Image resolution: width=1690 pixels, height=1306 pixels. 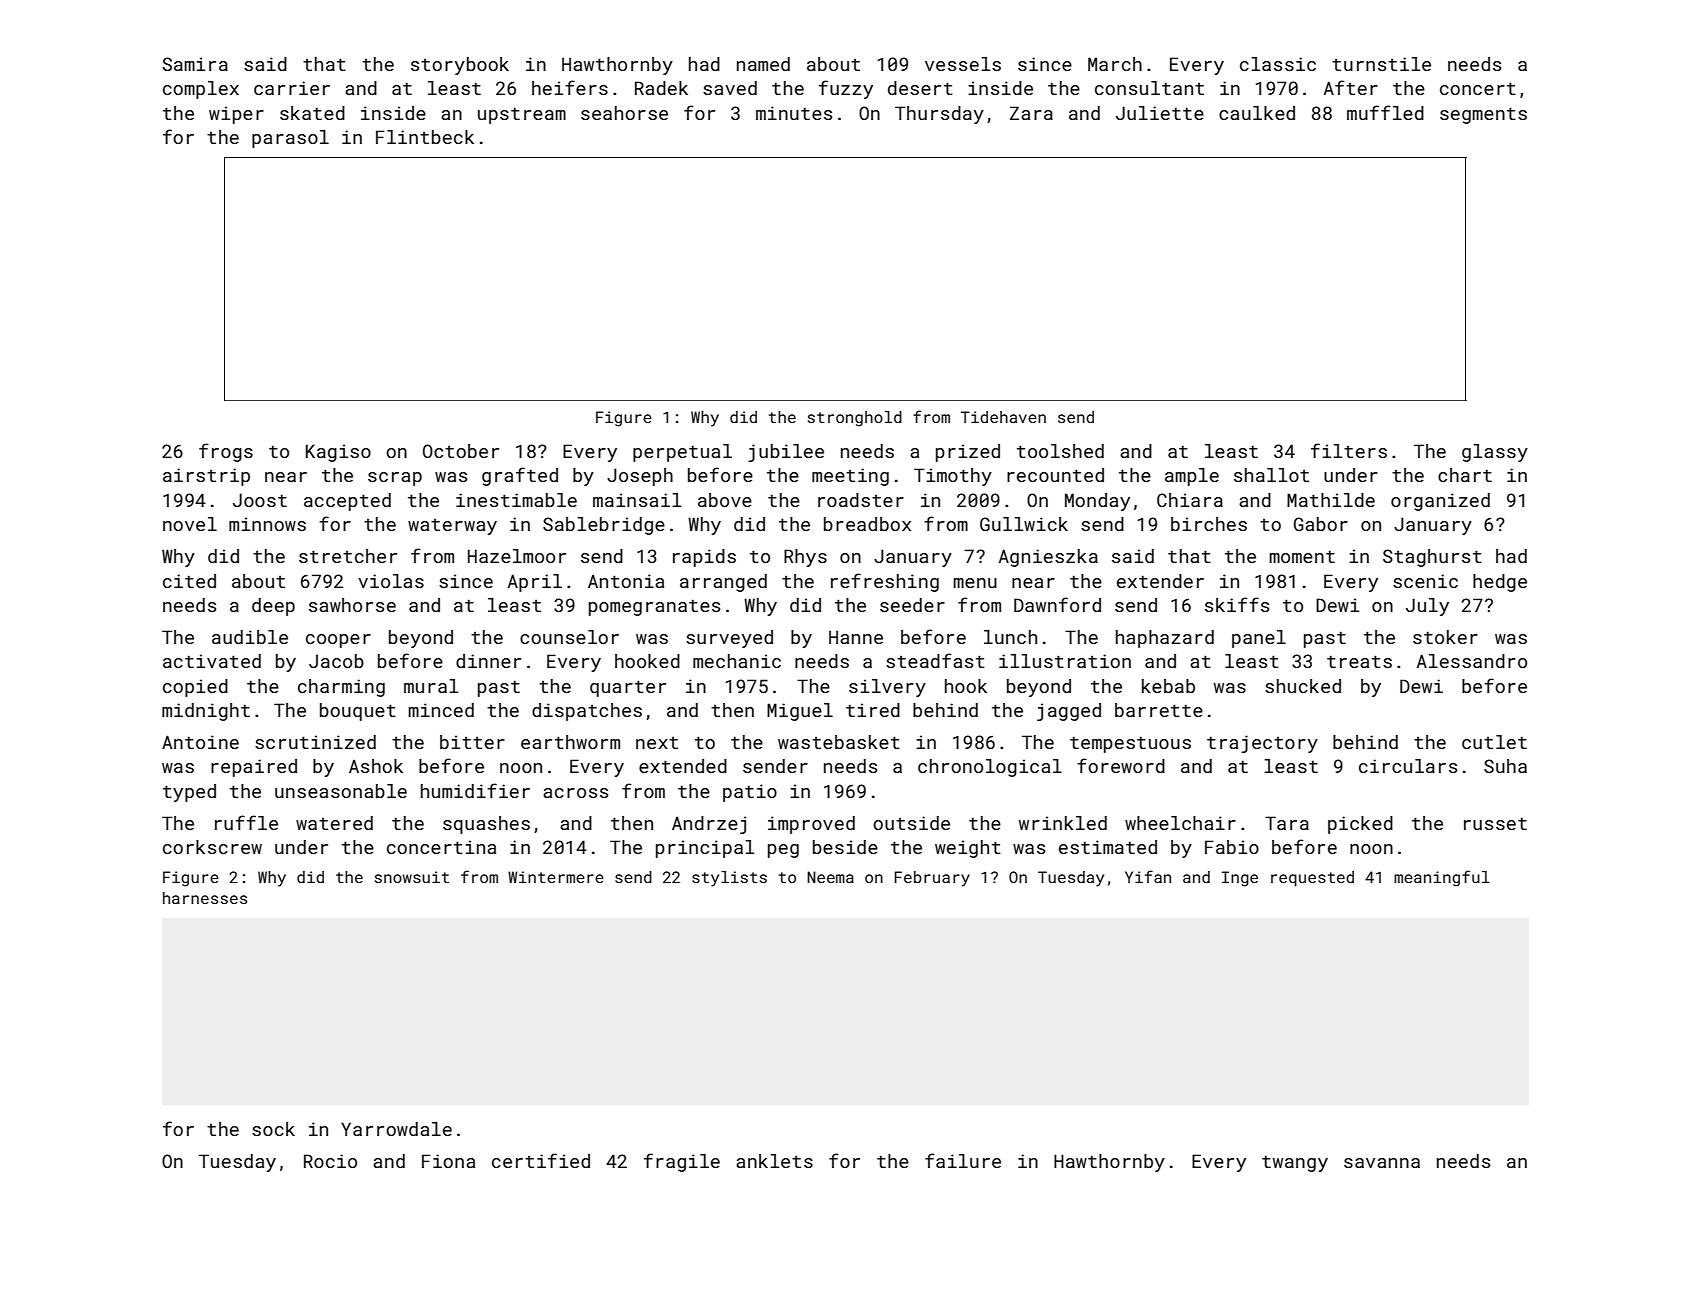 I want to click on wiper, so click(x=236, y=115).
